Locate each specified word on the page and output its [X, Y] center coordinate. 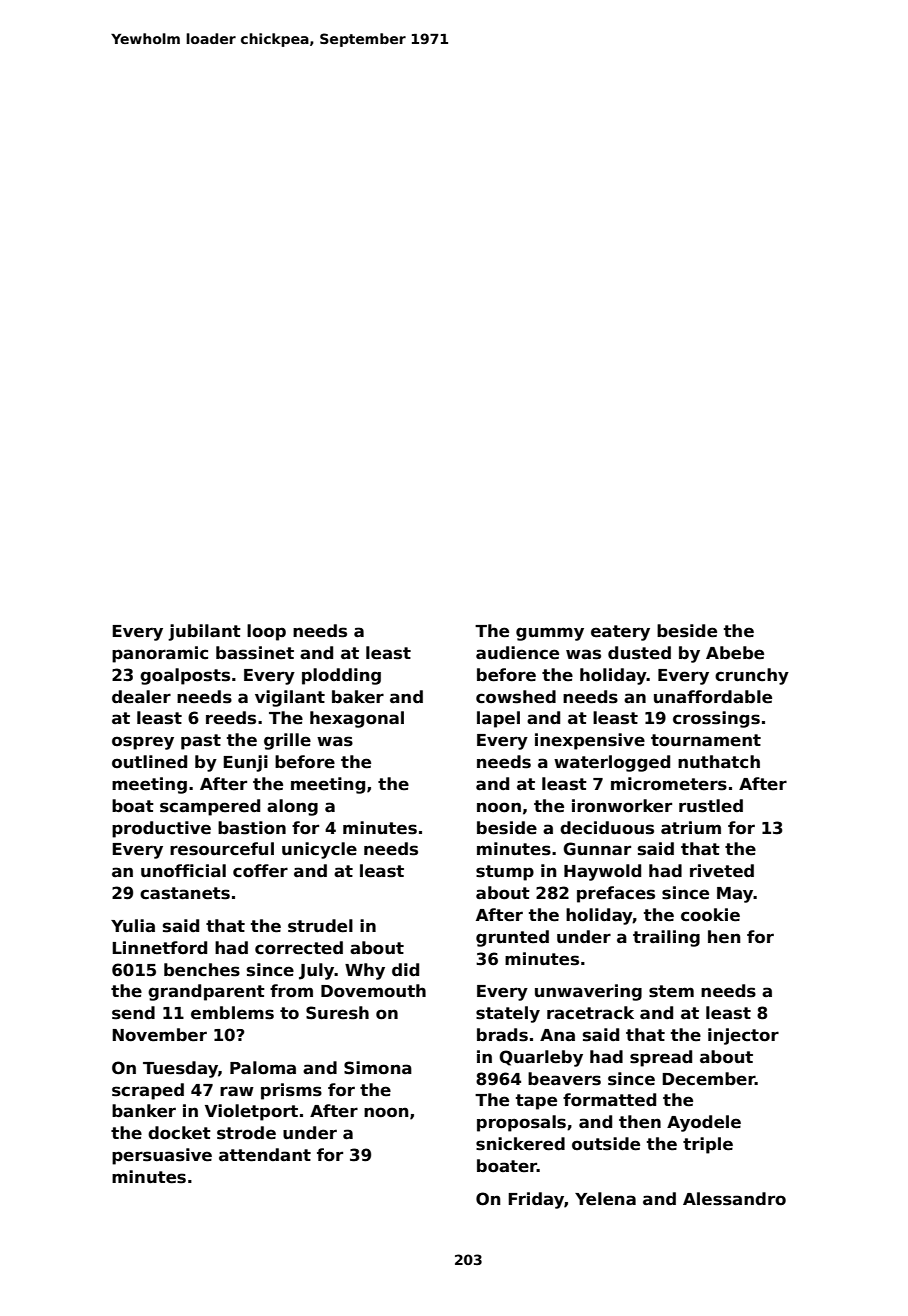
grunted [512, 938]
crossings [716, 719]
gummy [550, 634]
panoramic [160, 654]
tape [536, 1102]
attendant [265, 1155]
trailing [666, 938]
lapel [498, 719]
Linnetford [159, 948]
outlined [149, 762]
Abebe [735, 653]
